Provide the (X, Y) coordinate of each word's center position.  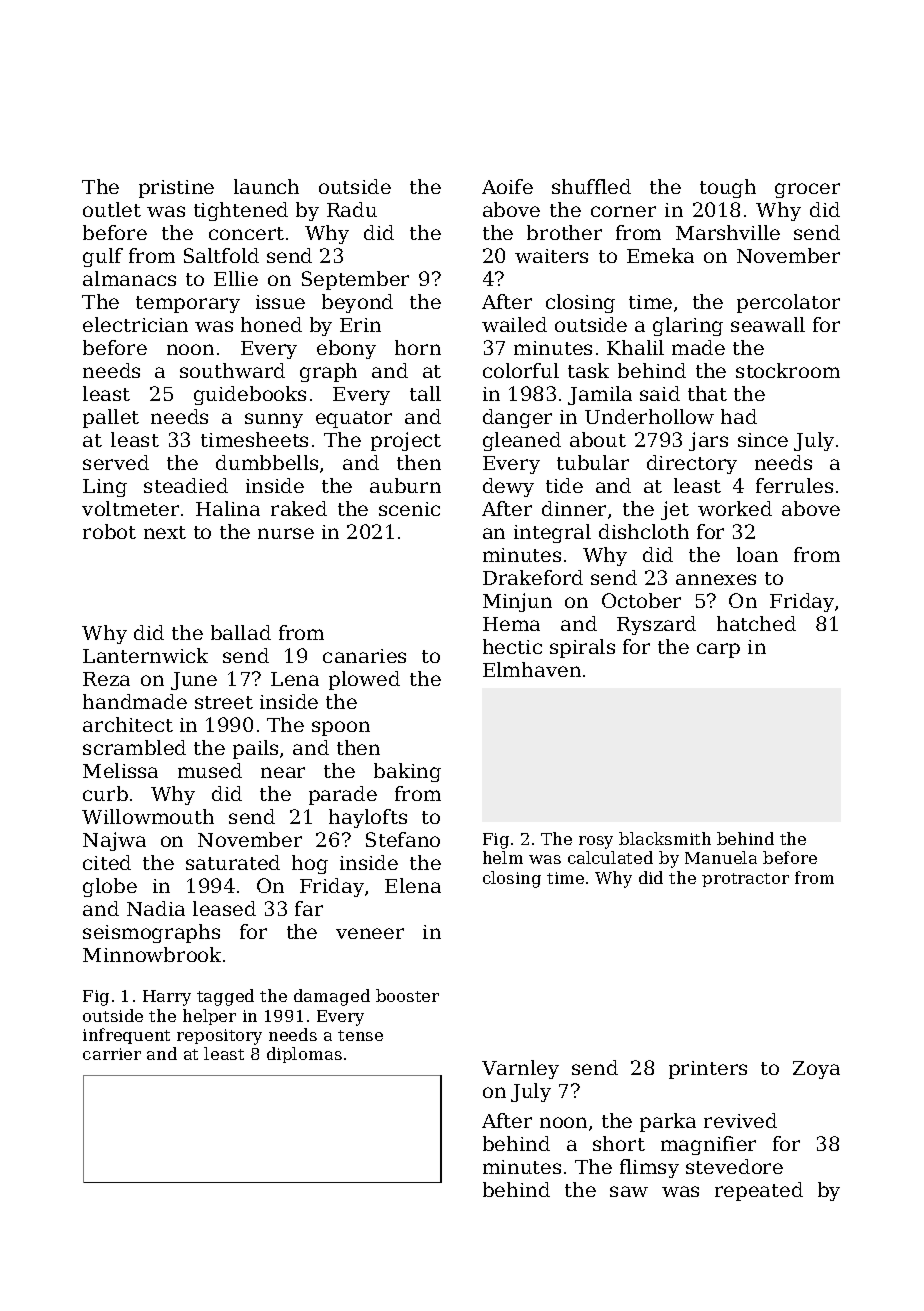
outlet (112, 209)
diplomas (304, 1055)
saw (629, 1191)
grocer (807, 190)
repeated (759, 1191)
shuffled (591, 186)
